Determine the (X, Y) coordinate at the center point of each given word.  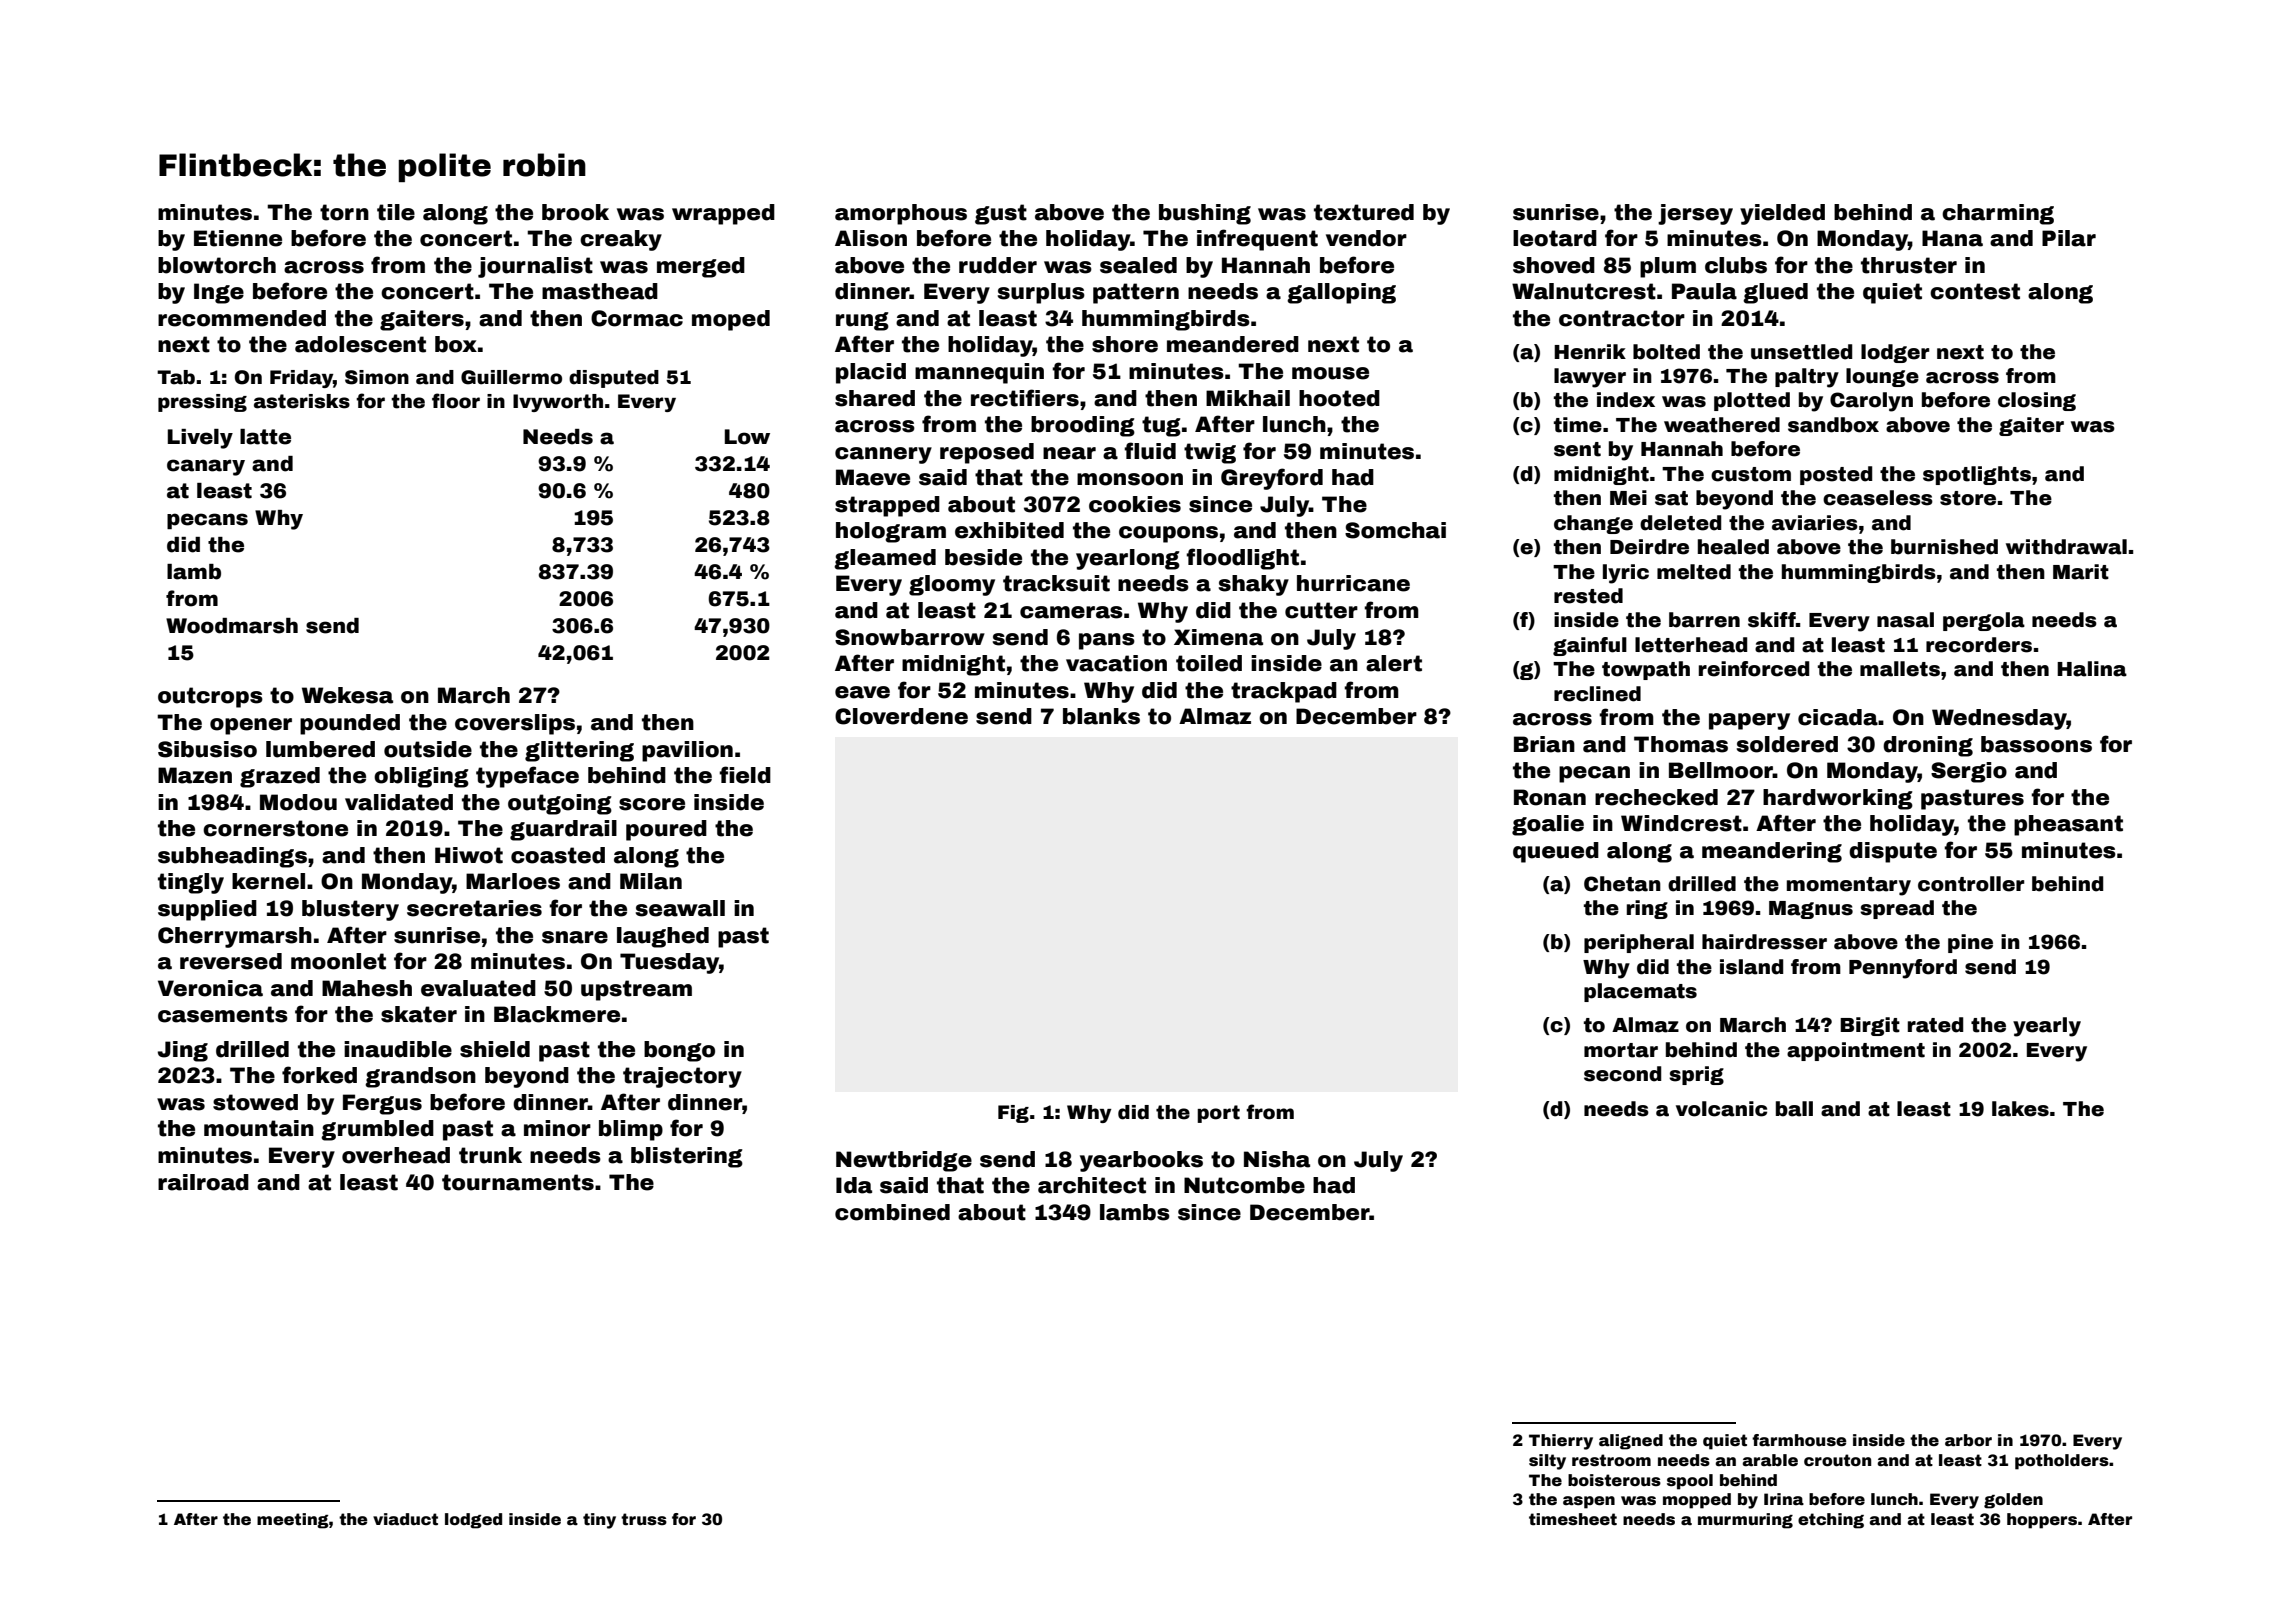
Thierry (1561, 1442)
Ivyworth (558, 403)
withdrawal (2066, 547)
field (745, 775)
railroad (203, 1182)
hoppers (2042, 1521)
